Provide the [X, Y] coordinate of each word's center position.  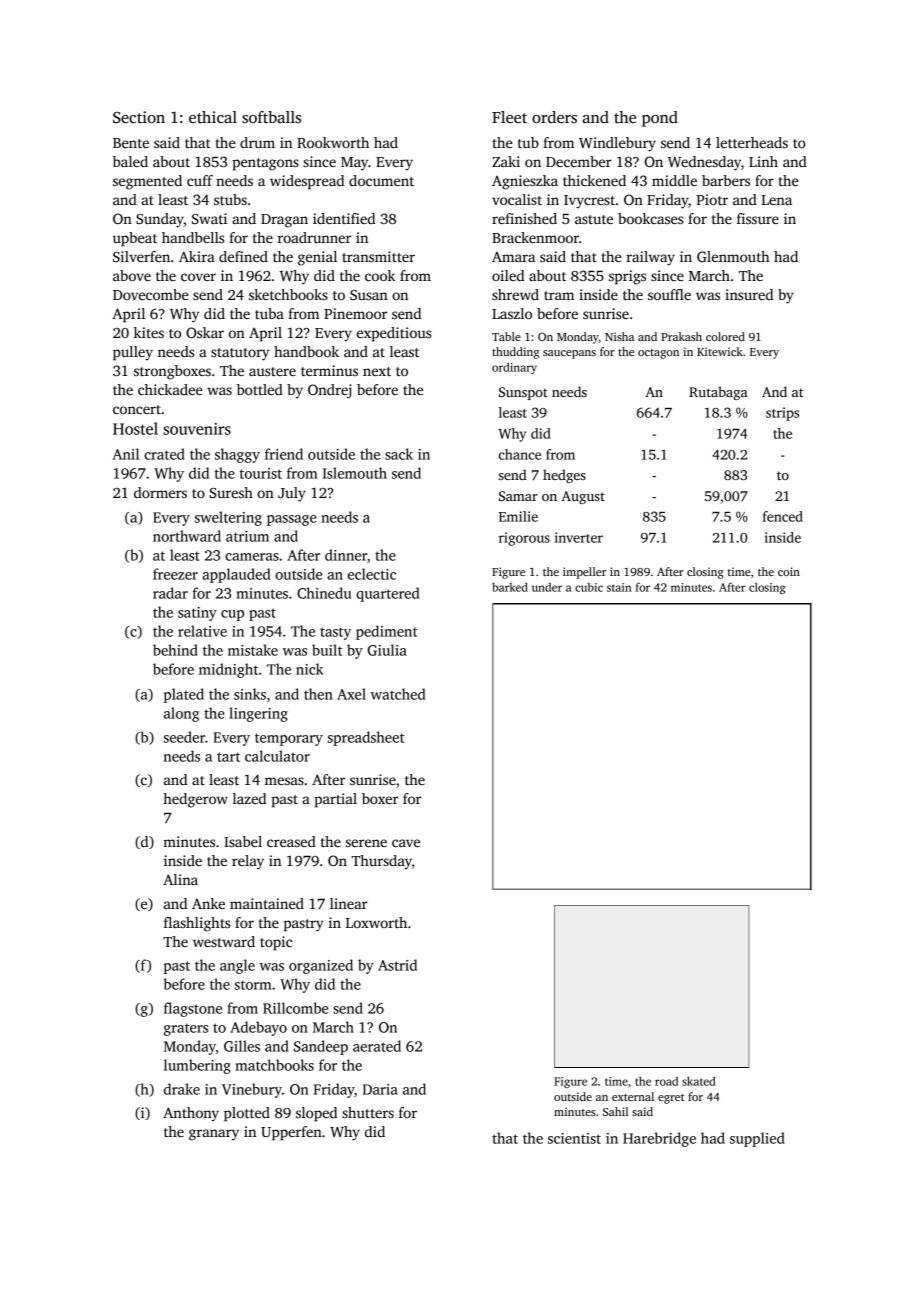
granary [214, 1135]
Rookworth [333, 142]
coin [789, 571]
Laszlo [512, 313]
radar [170, 593]
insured [749, 294]
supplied [757, 1139]
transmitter [378, 256]
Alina [180, 879]
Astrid [397, 965]
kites [149, 332]
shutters [368, 1112]
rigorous [524, 539]
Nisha [619, 336]
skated [699, 1081]
